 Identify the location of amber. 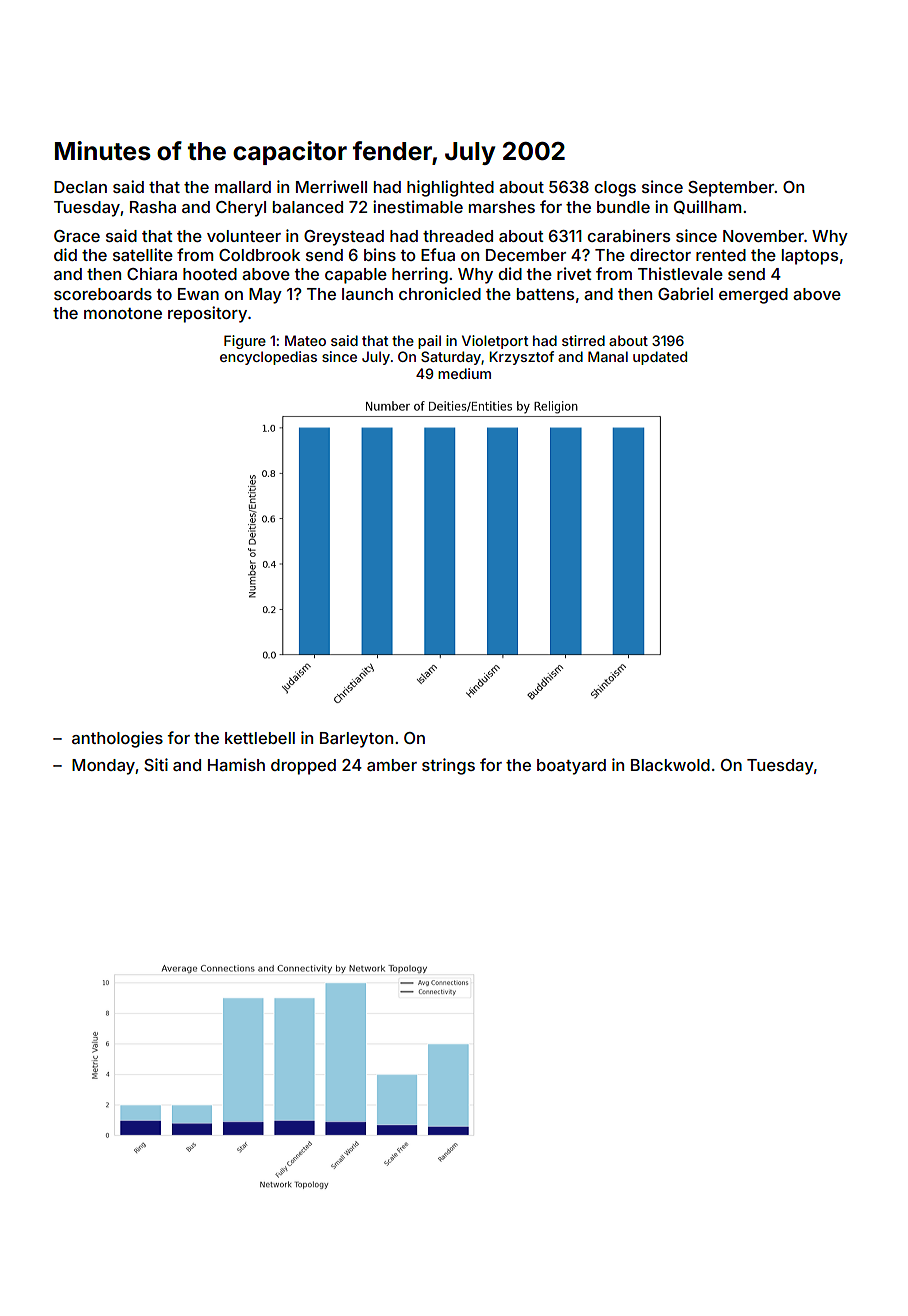
(392, 765).
